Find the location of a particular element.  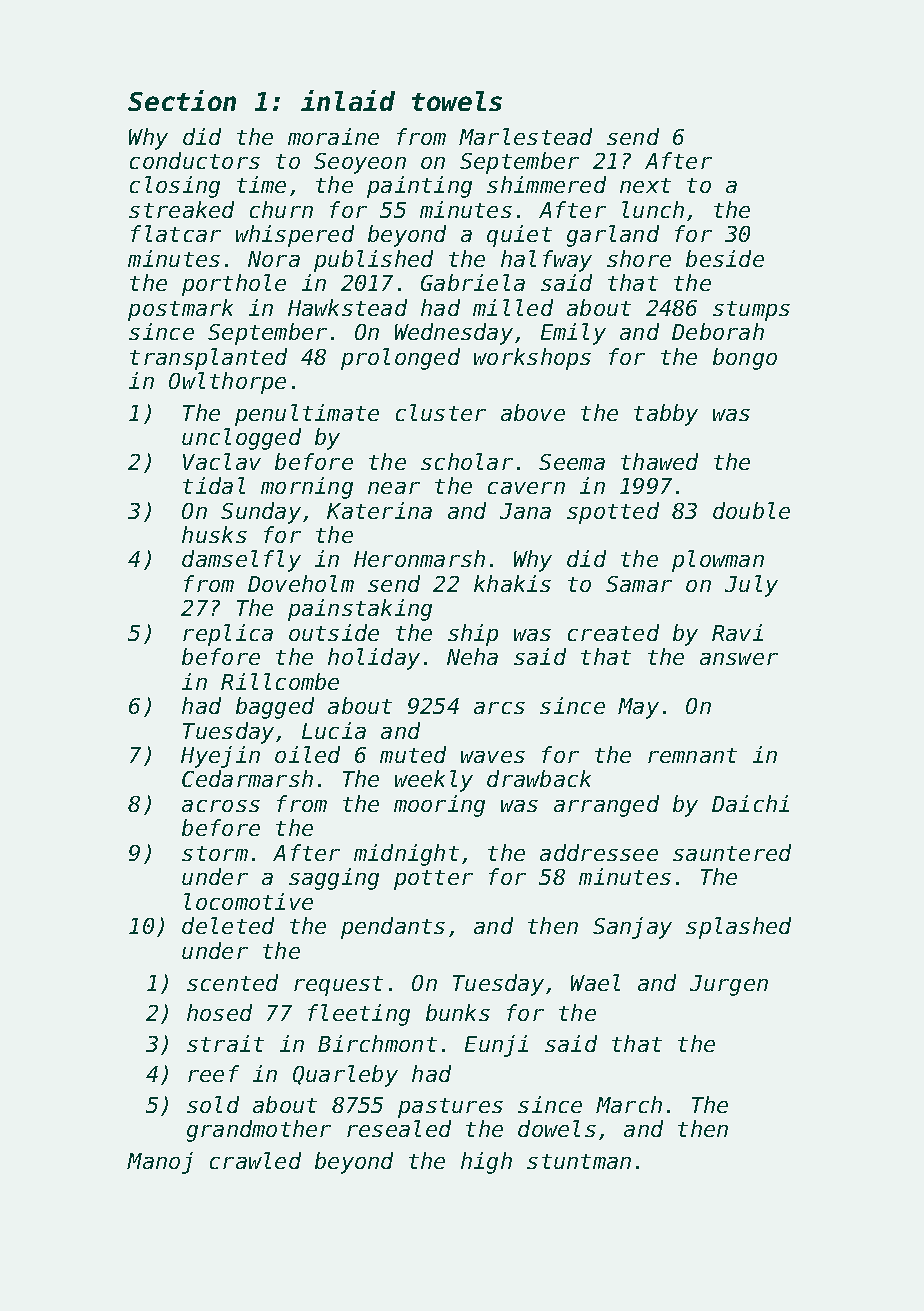

arranged is located at coordinates (606, 806).
